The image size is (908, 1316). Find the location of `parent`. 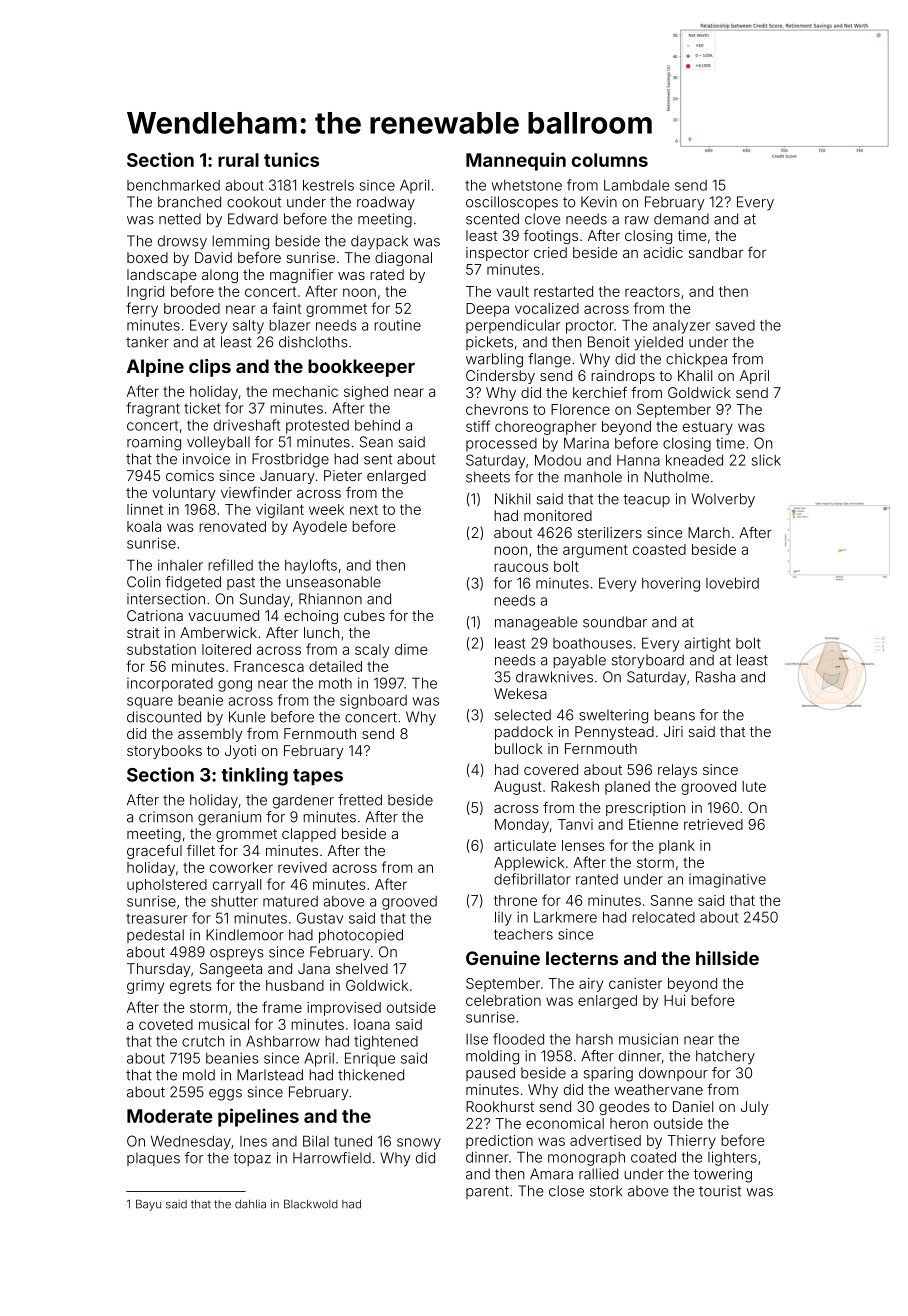

parent is located at coordinates (487, 1192).
